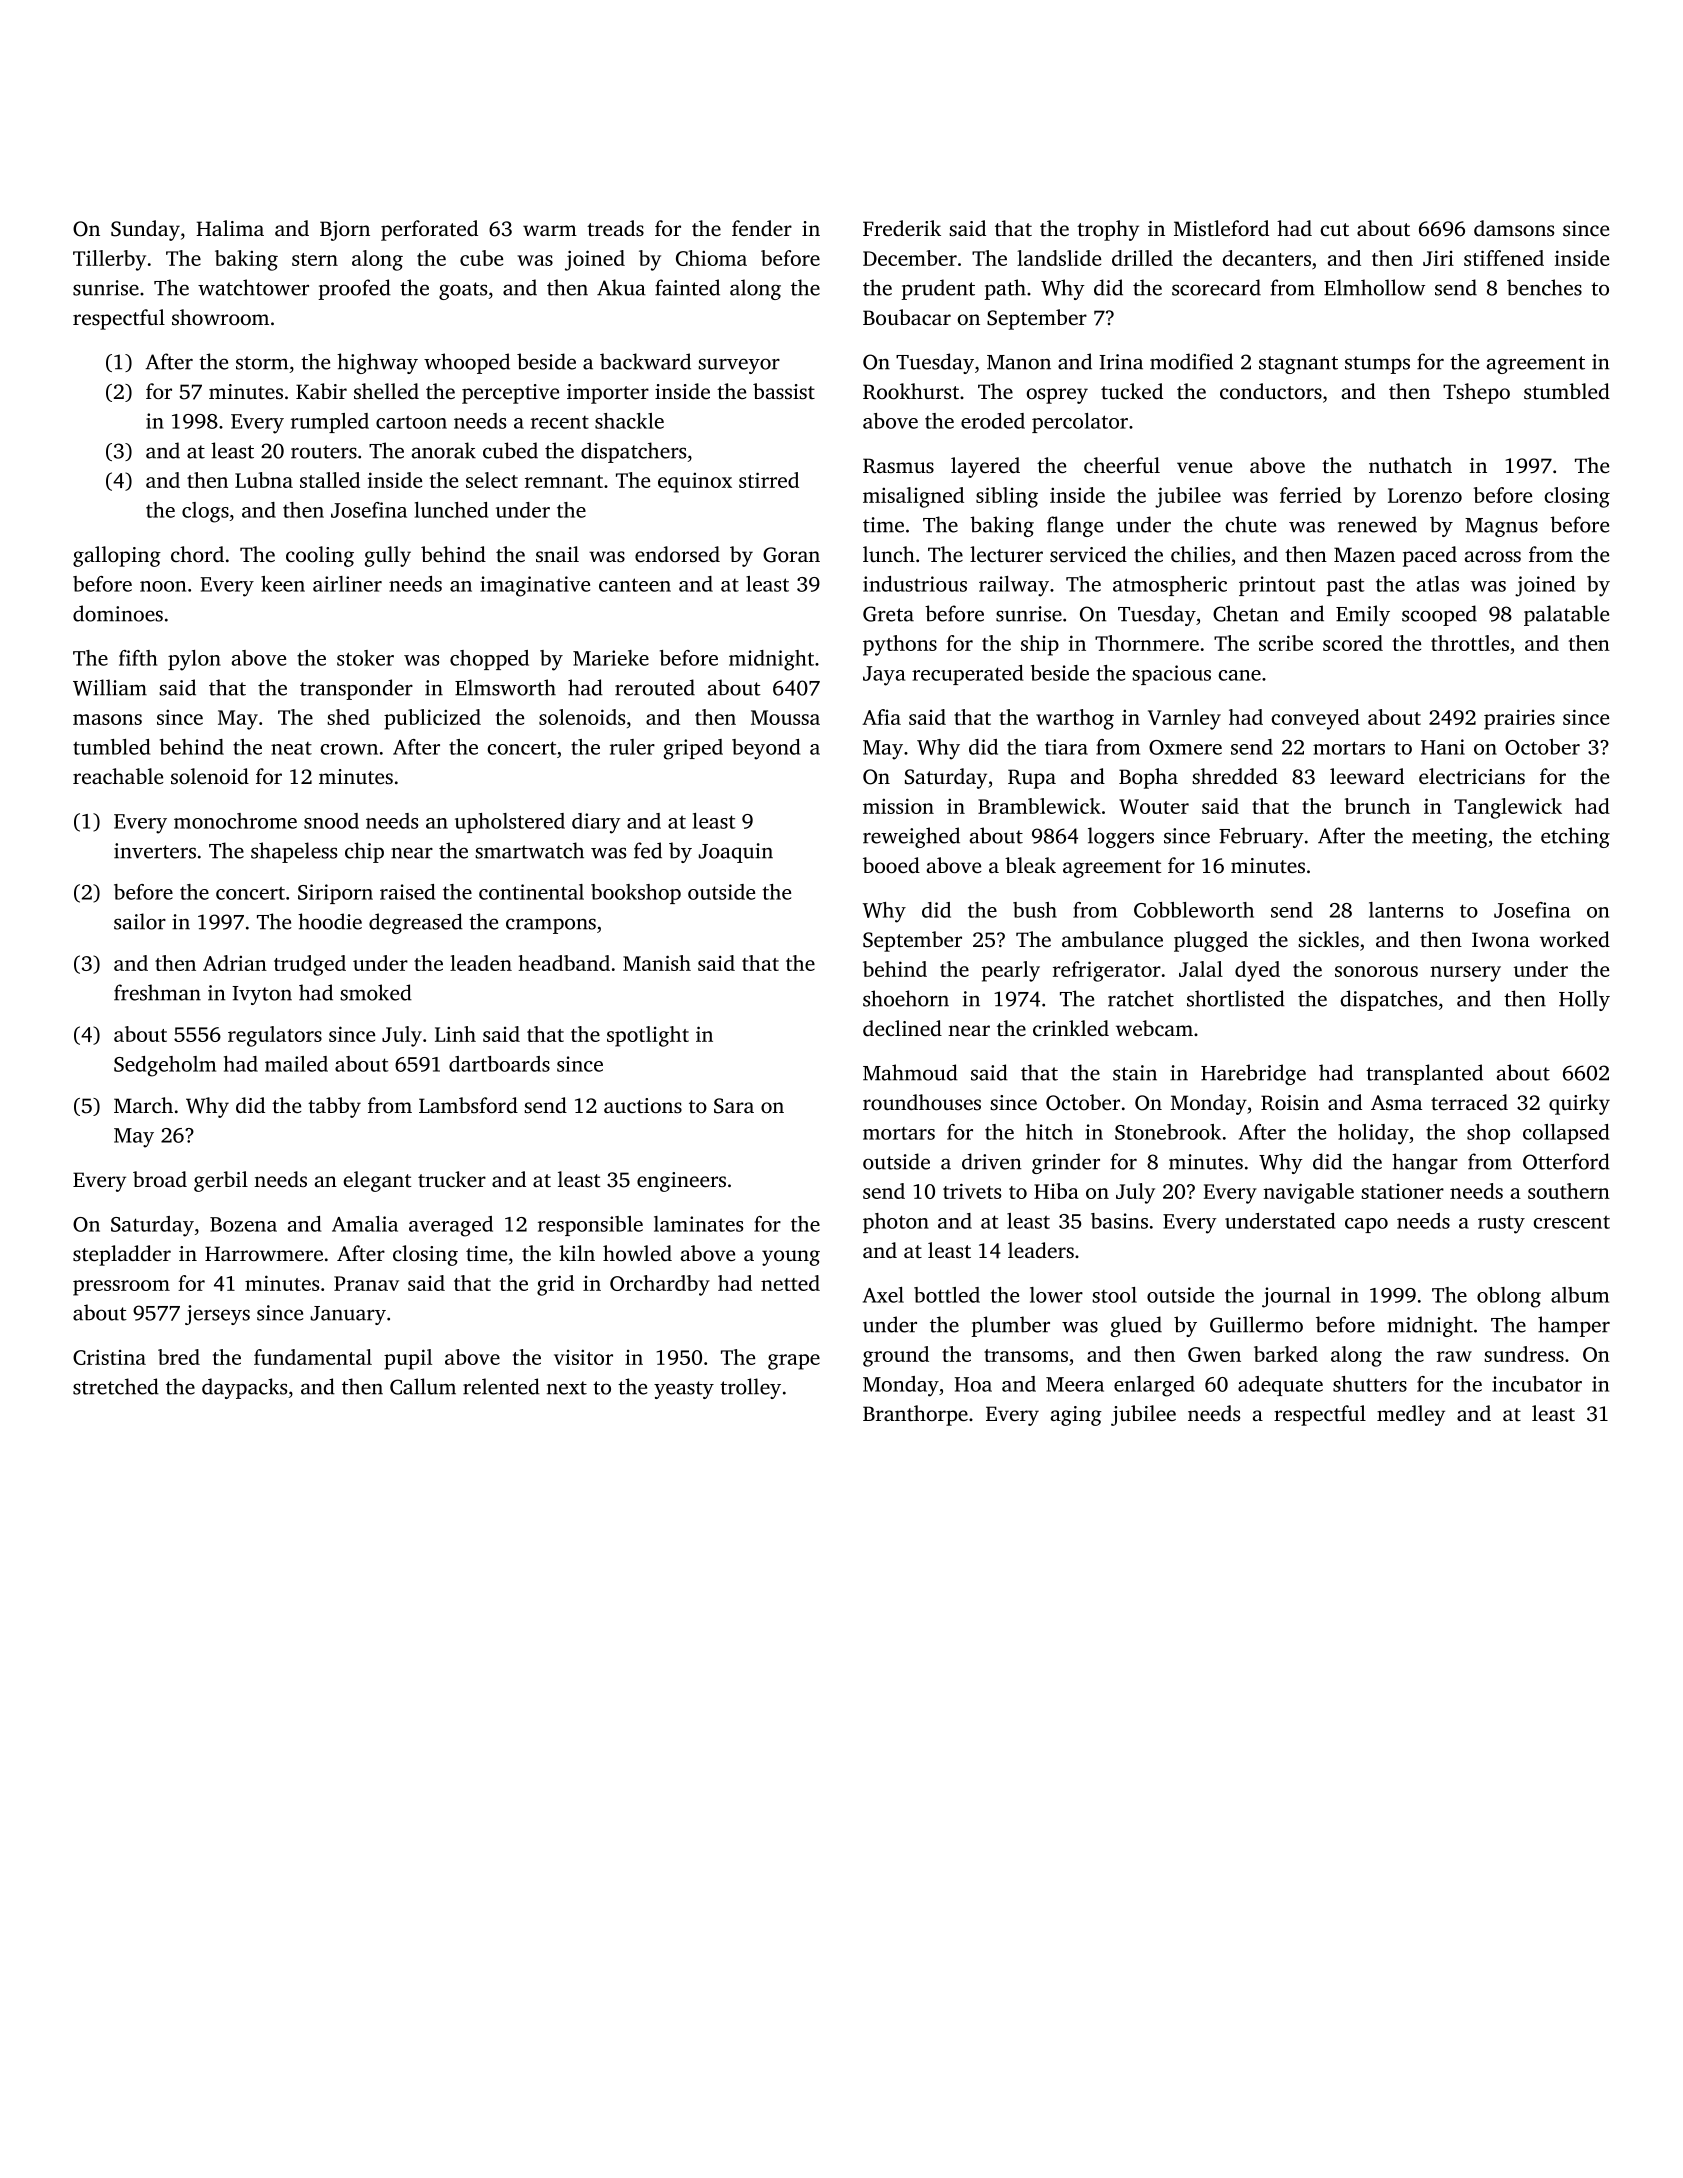 This image has width=1683, height=2178. I want to click on freshman, so click(157, 992).
